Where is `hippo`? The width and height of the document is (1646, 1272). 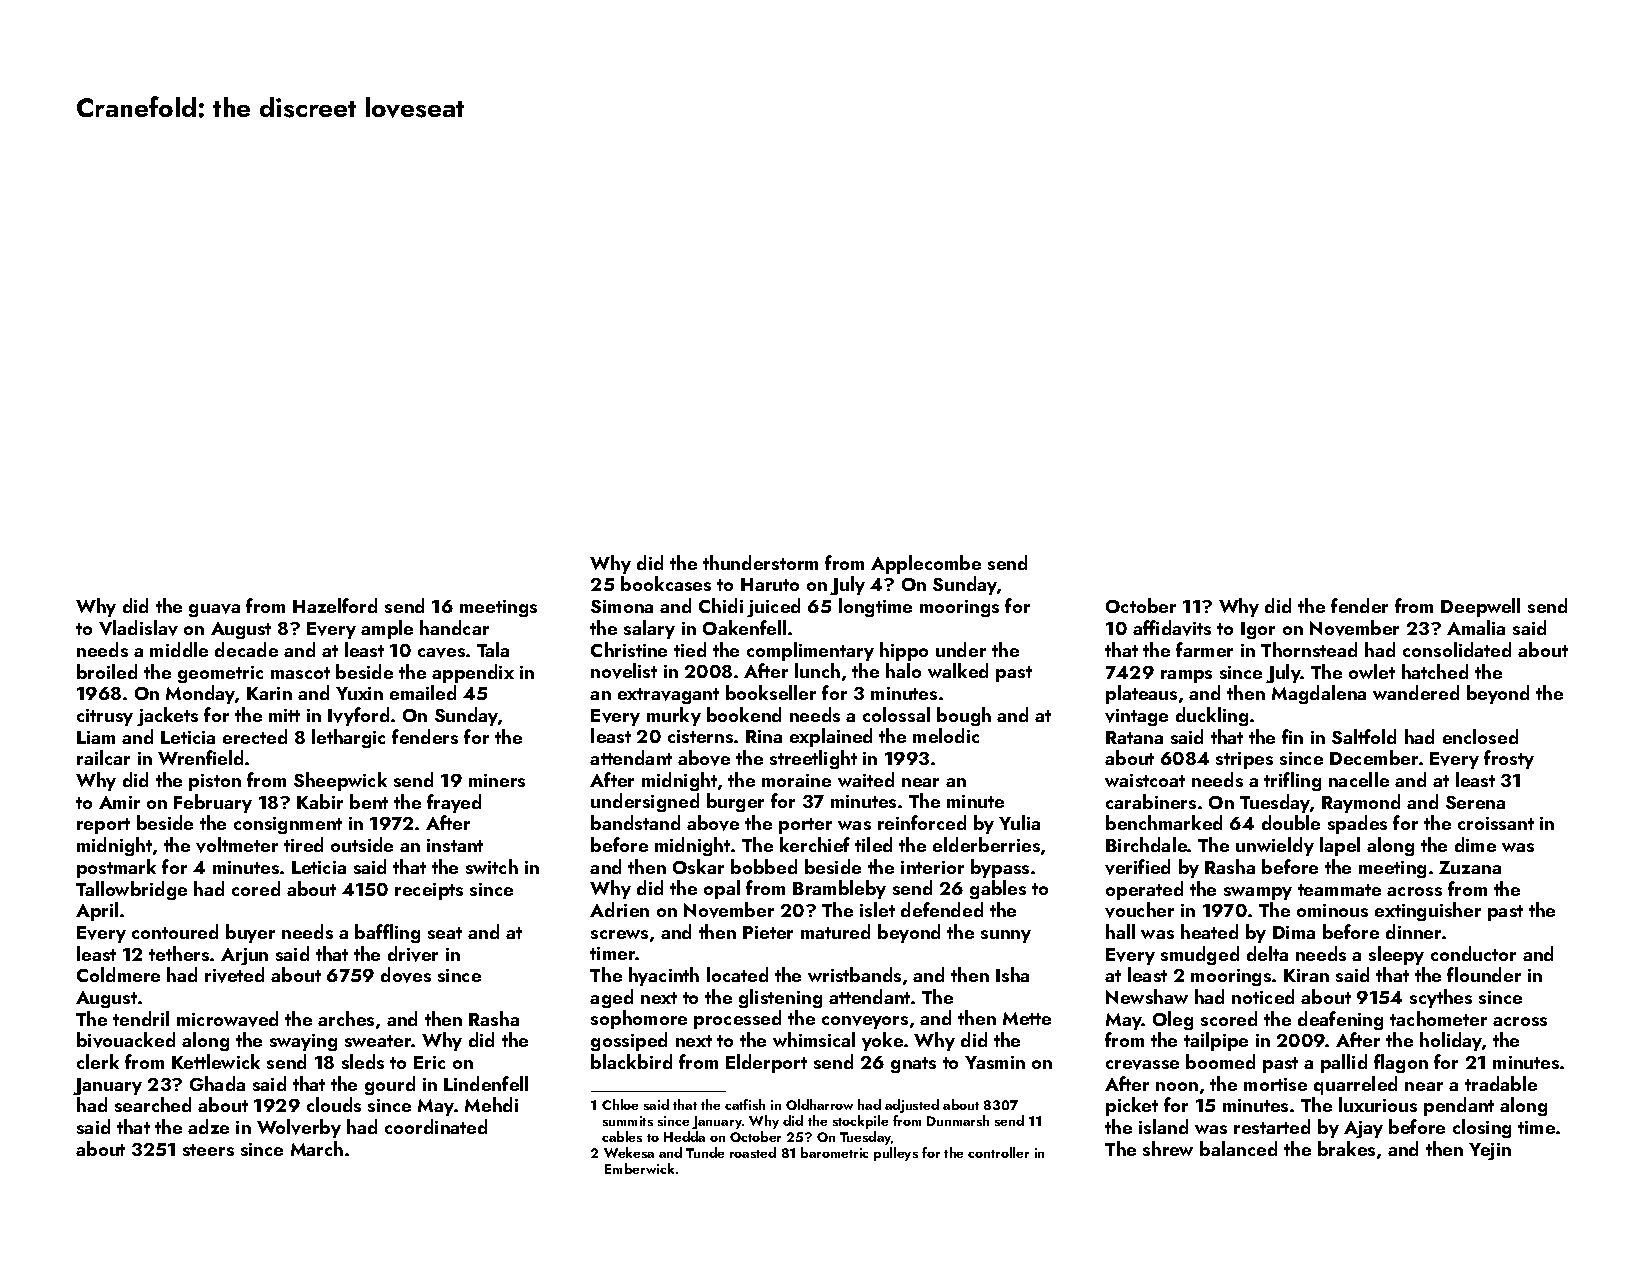
hippo is located at coordinates (904, 651).
